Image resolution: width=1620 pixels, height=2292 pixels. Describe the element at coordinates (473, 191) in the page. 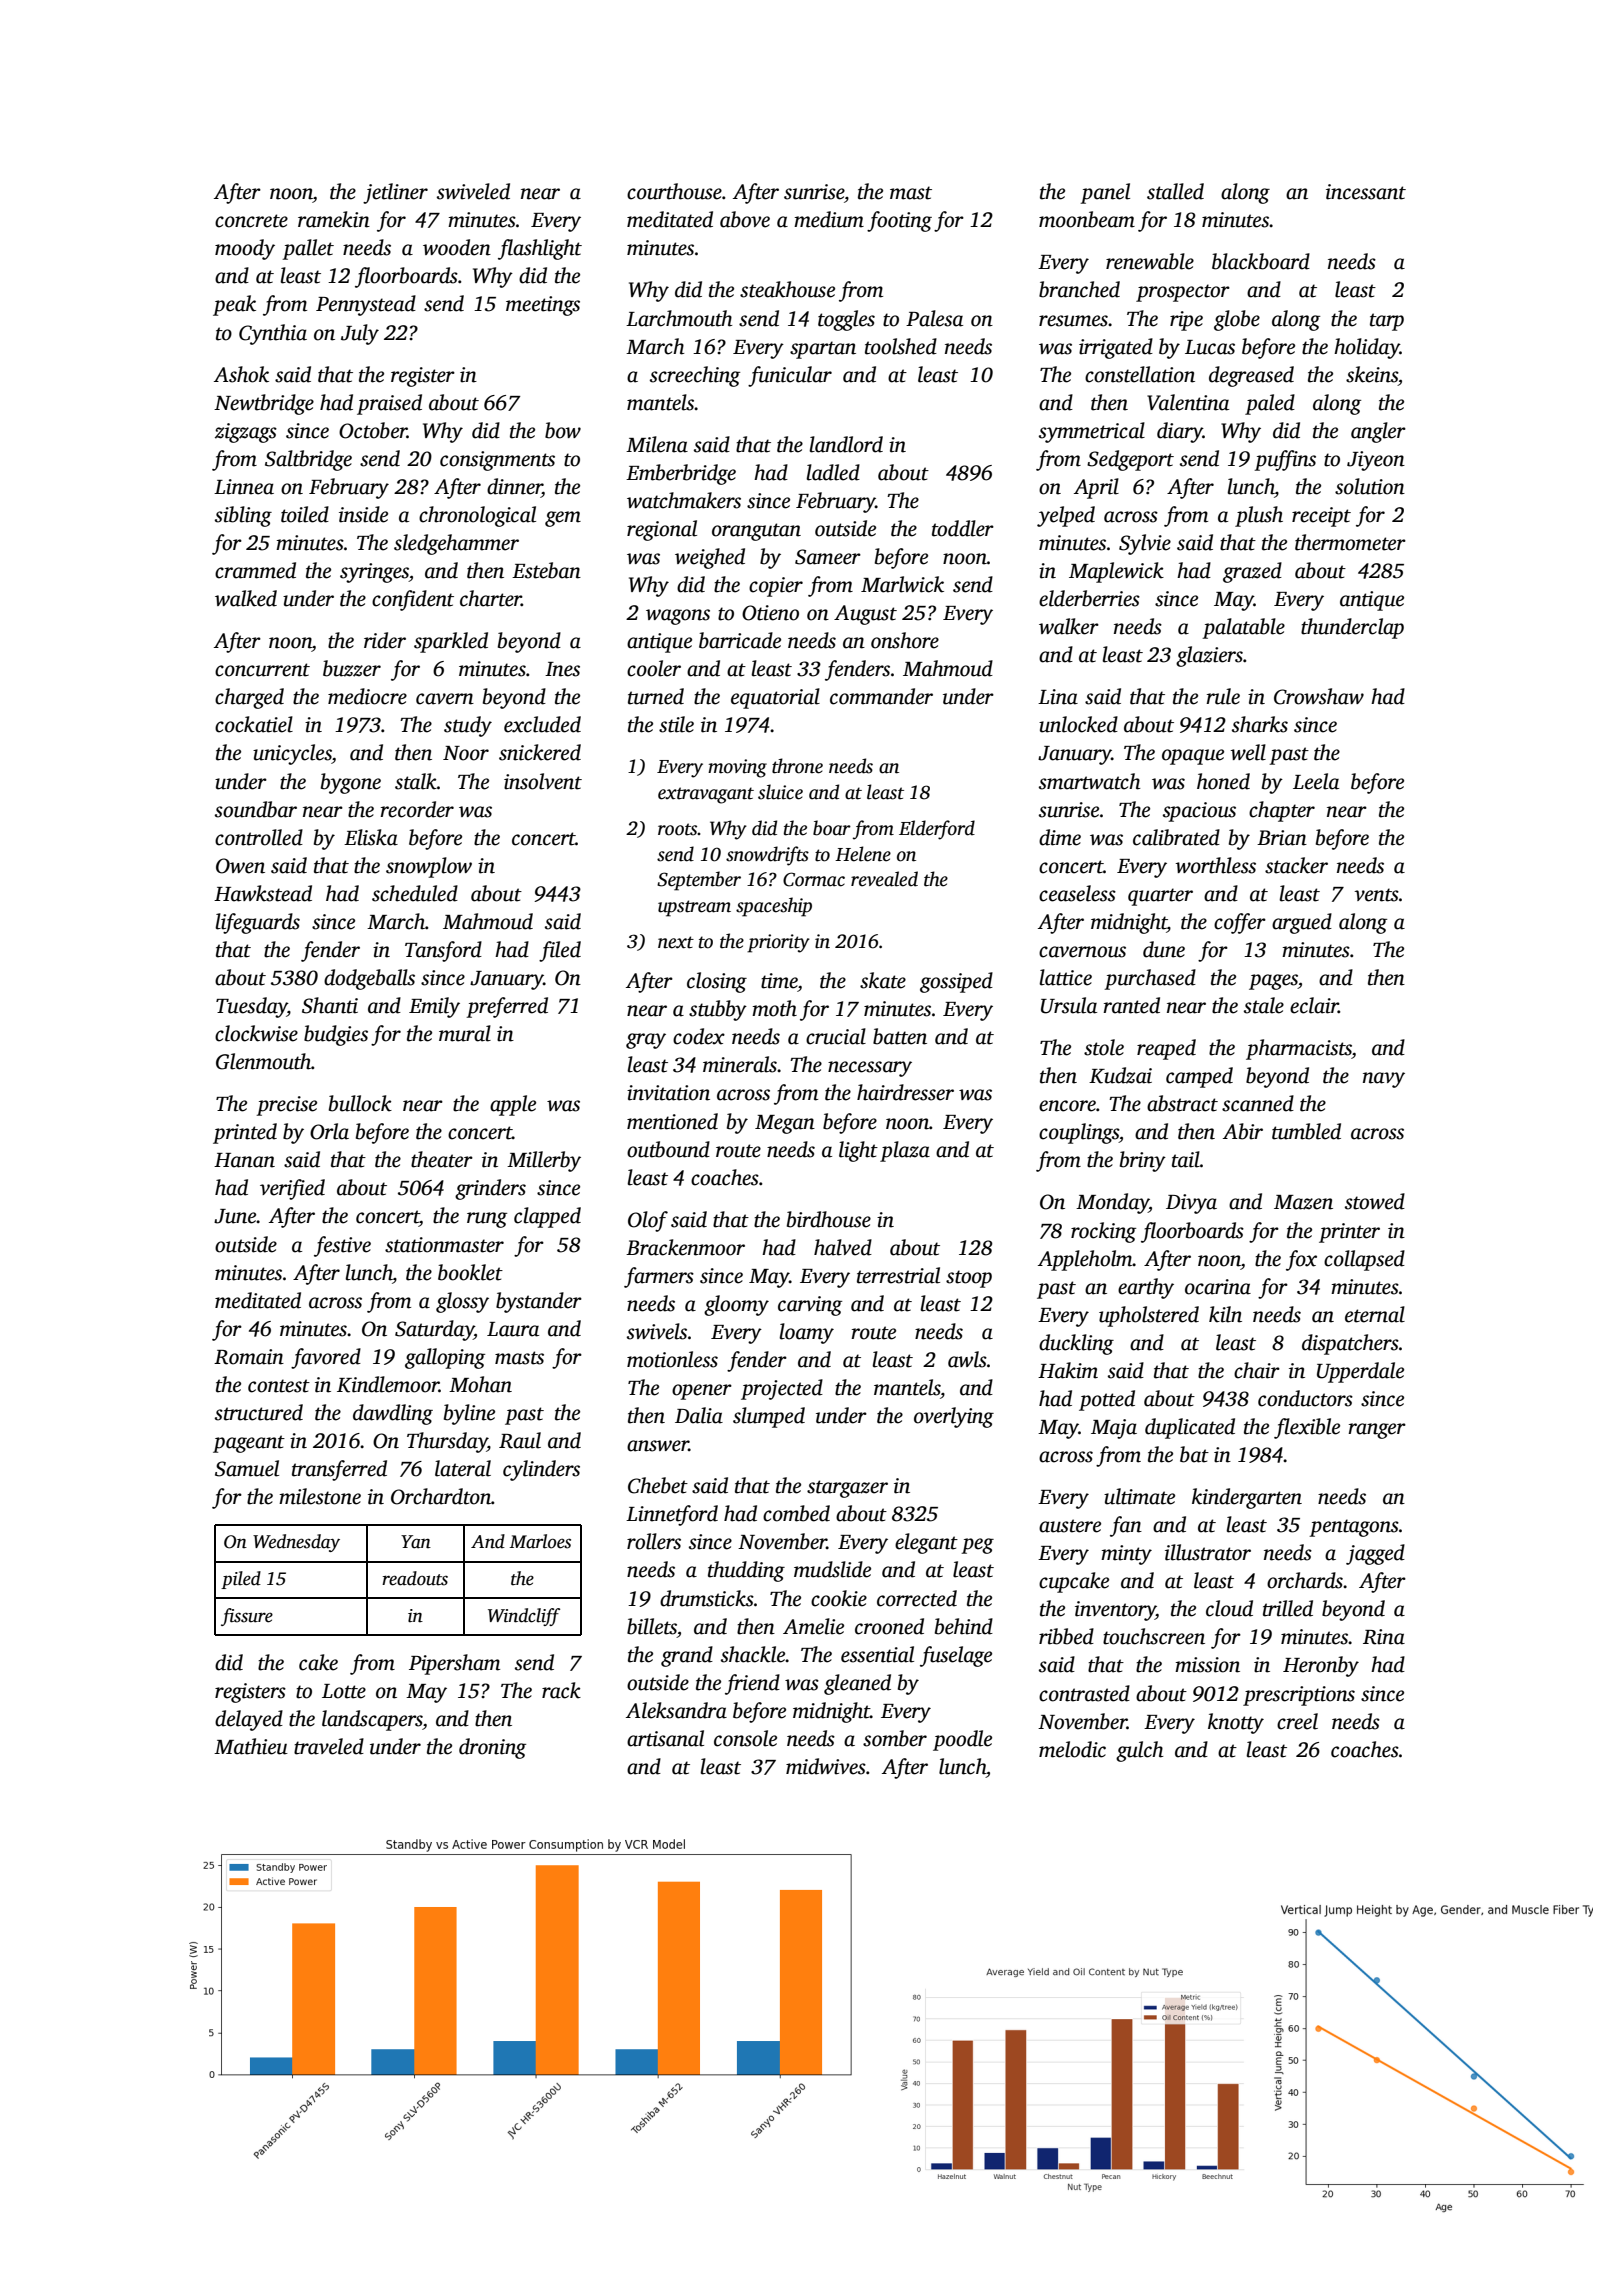

I see `swiveled` at that location.
